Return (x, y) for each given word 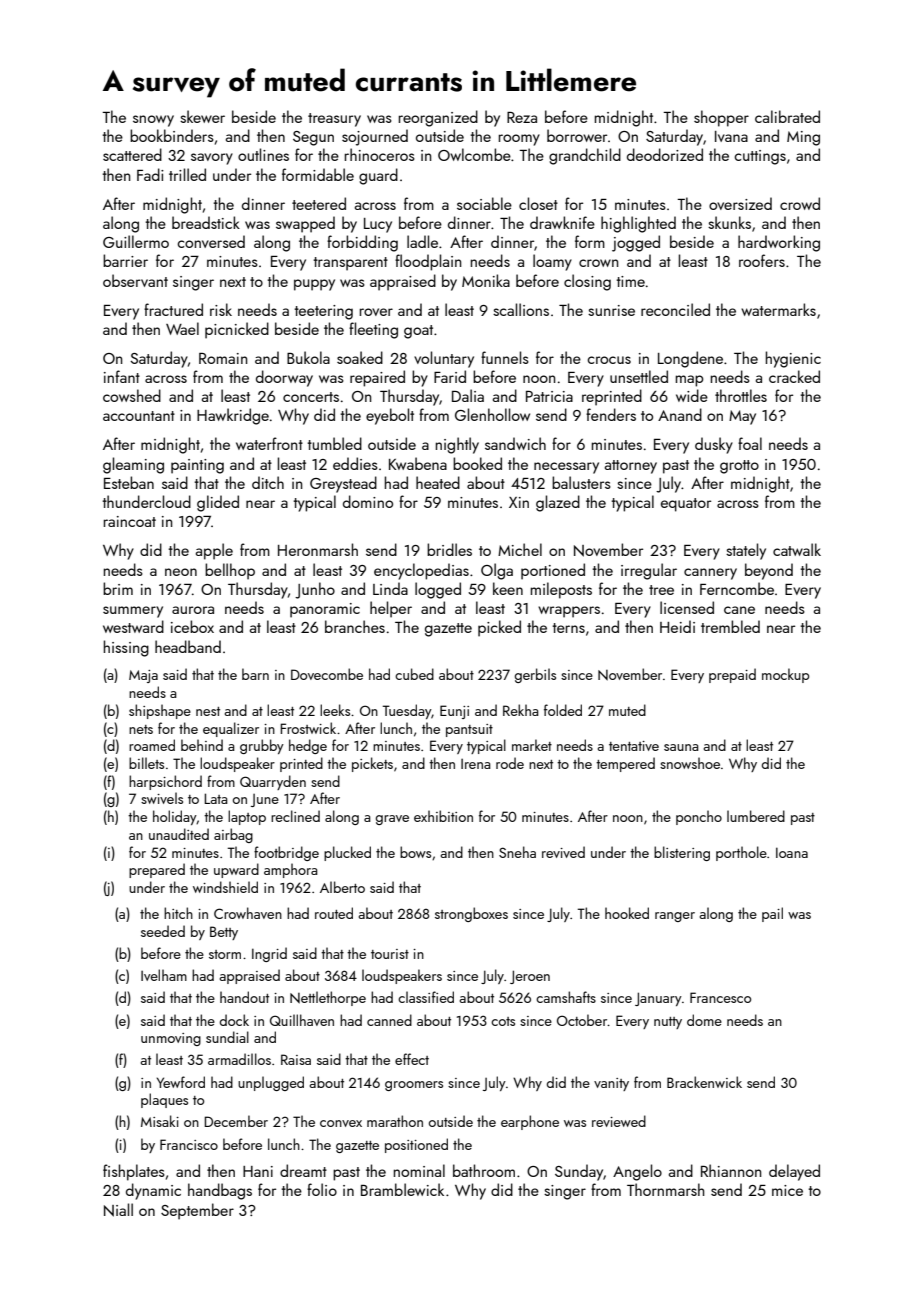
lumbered (756, 816)
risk (221, 309)
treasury (334, 120)
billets (146, 763)
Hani (258, 1171)
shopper (721, 118)
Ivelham (164, 975)
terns (568, 628)
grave (392, 820)
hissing (126, 648)
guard (378, 176)
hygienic (793, 359)
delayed (794, 1172)
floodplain (428, 262)
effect (412, 1059)
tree (661, 590)
